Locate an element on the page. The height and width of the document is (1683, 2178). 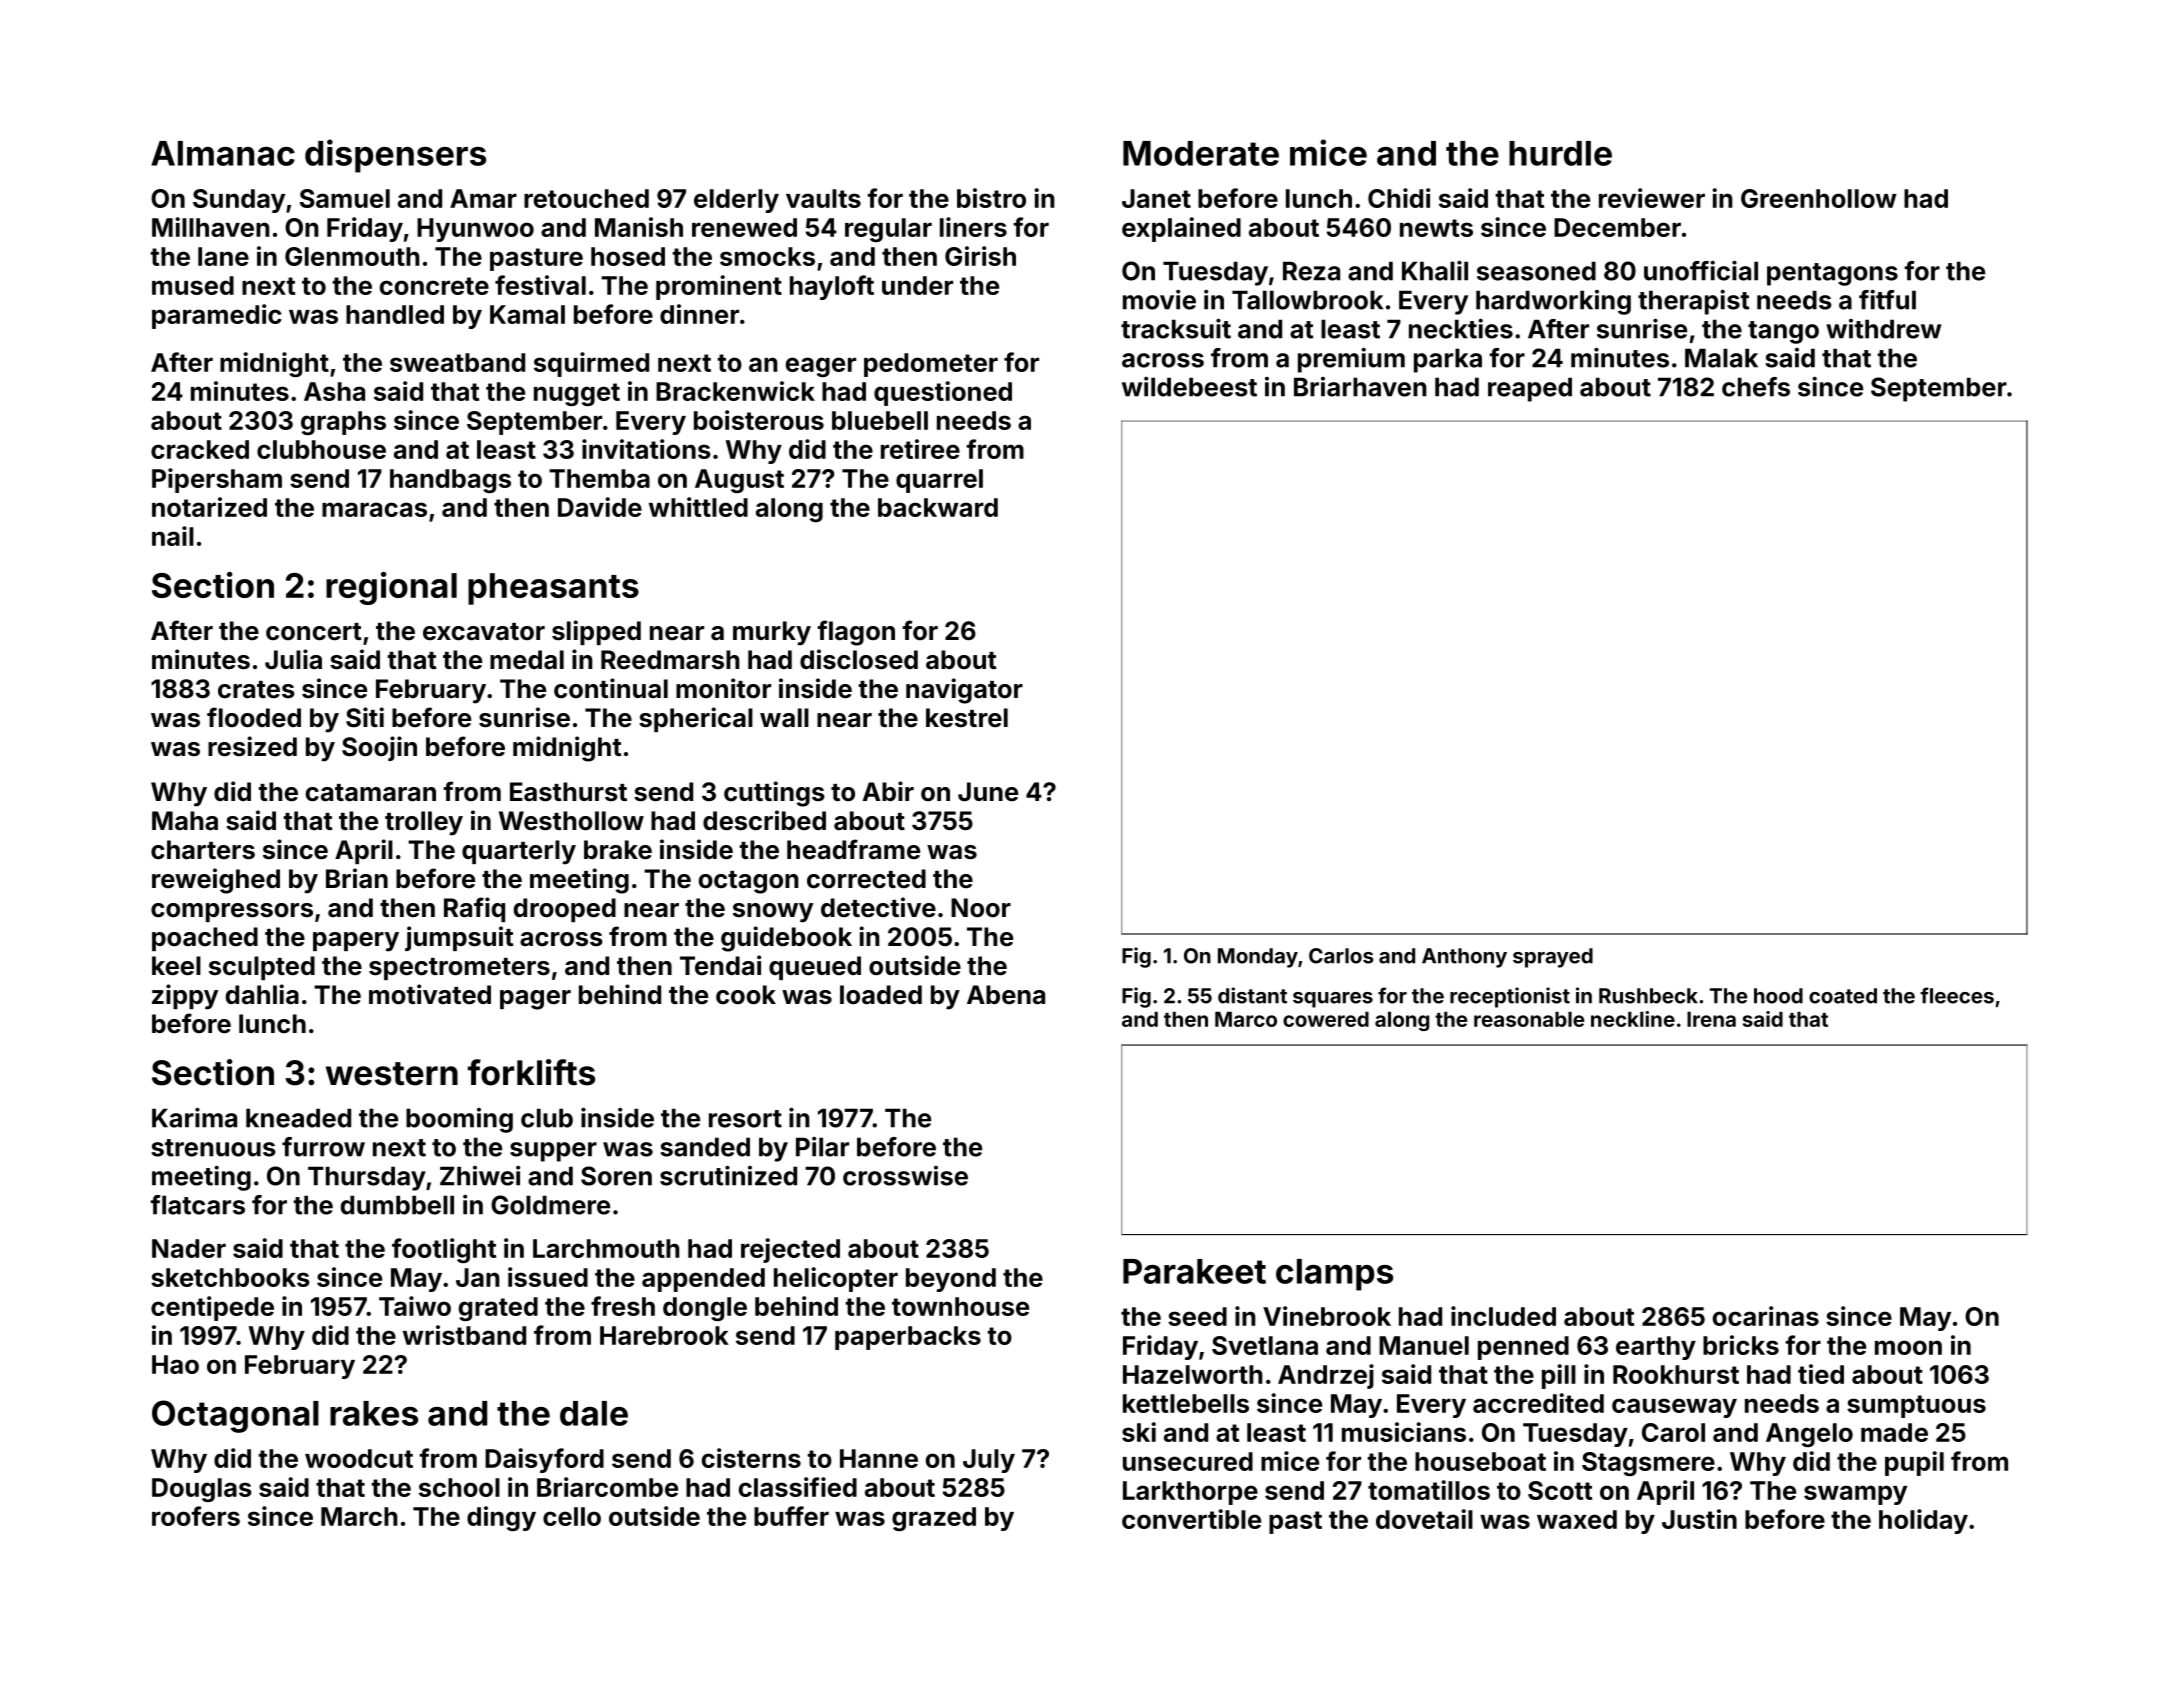
Karima is located at coordinates (194, 1117).
